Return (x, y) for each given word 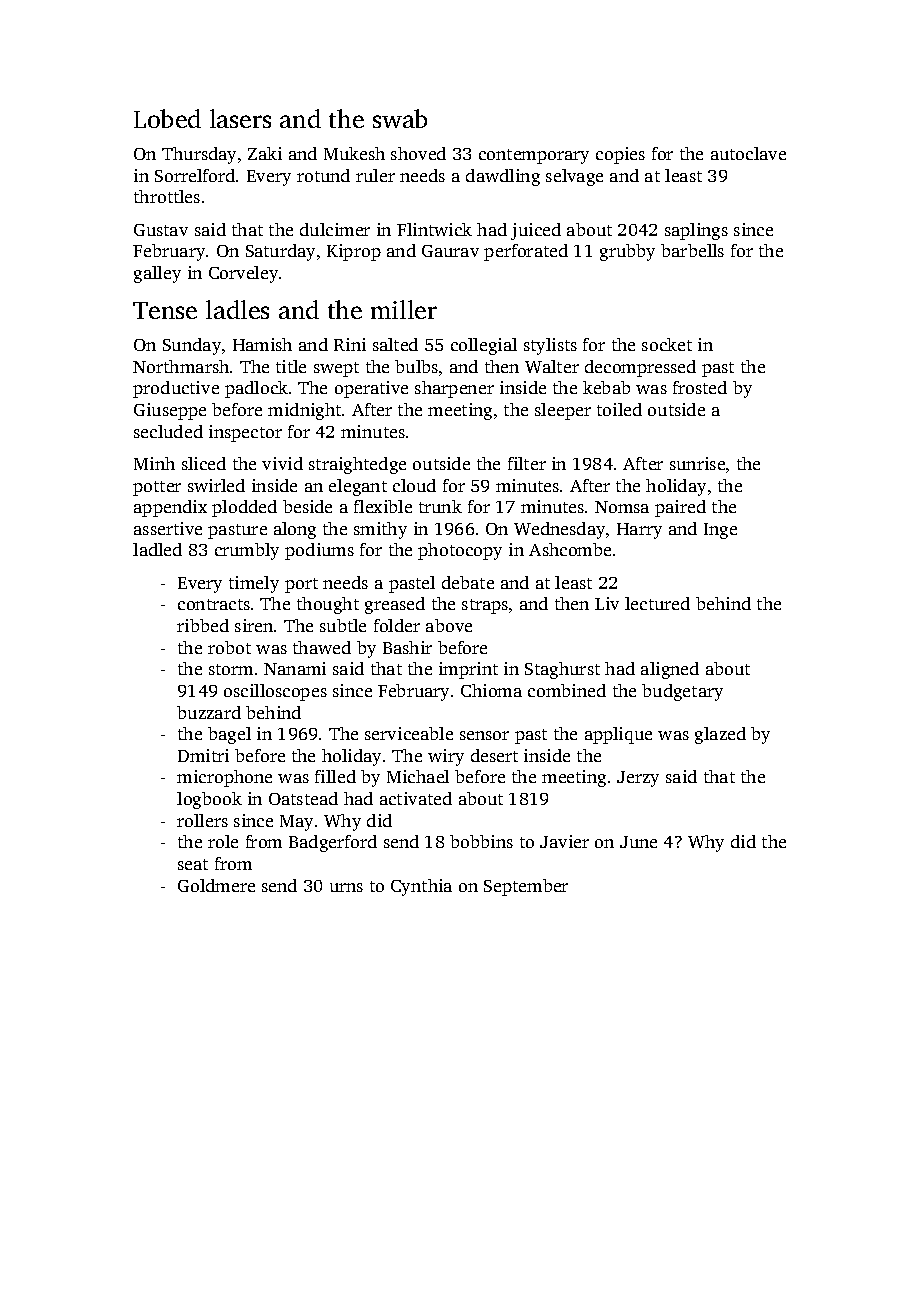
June (638, 842)
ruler (375, 175)
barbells (692, 250)
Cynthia (421, 887)
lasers (240, 118)
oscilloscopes (275, 692)
